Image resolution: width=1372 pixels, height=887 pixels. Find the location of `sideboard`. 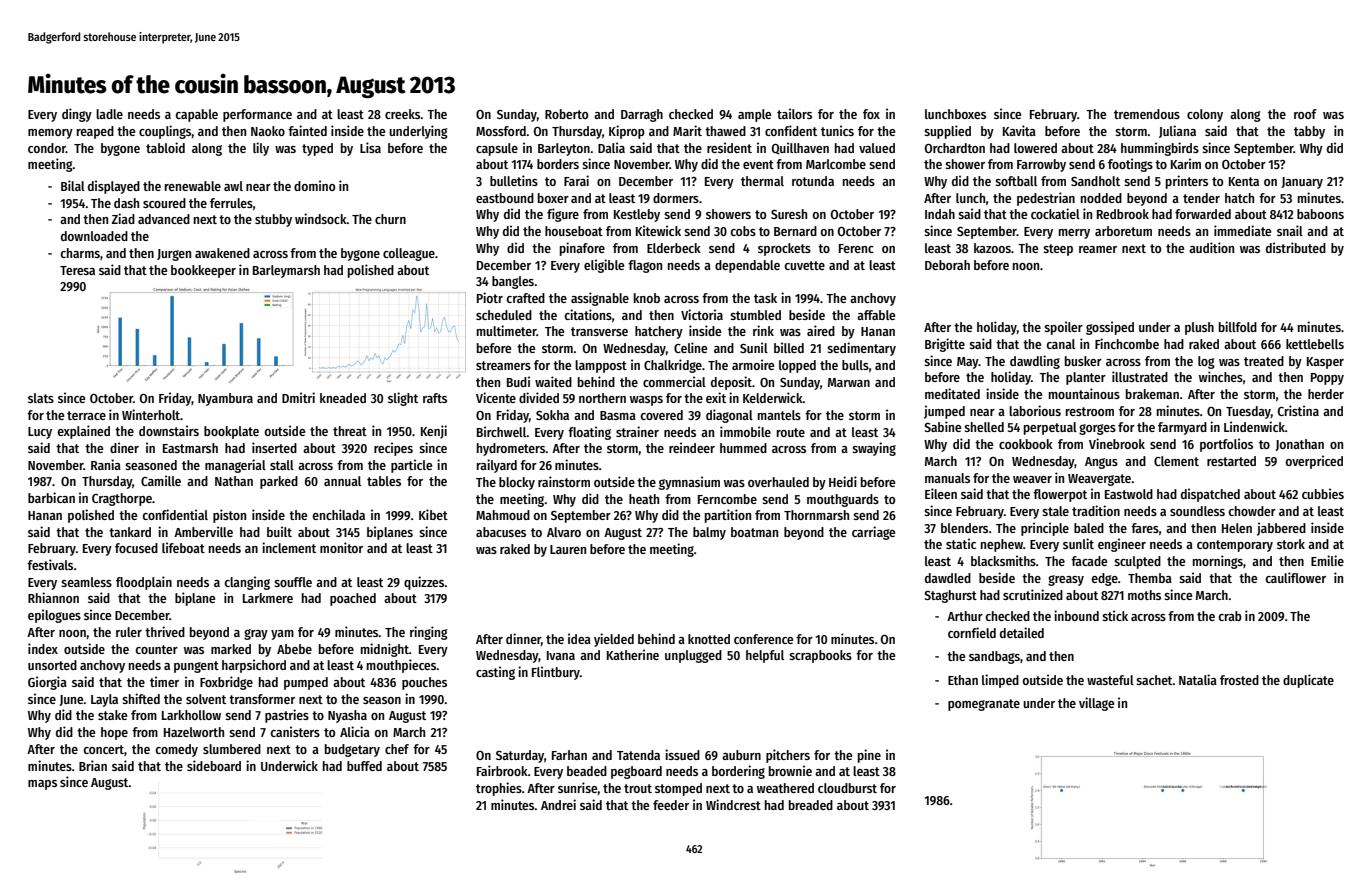

sideboard is located at coordinates (214, 765).
